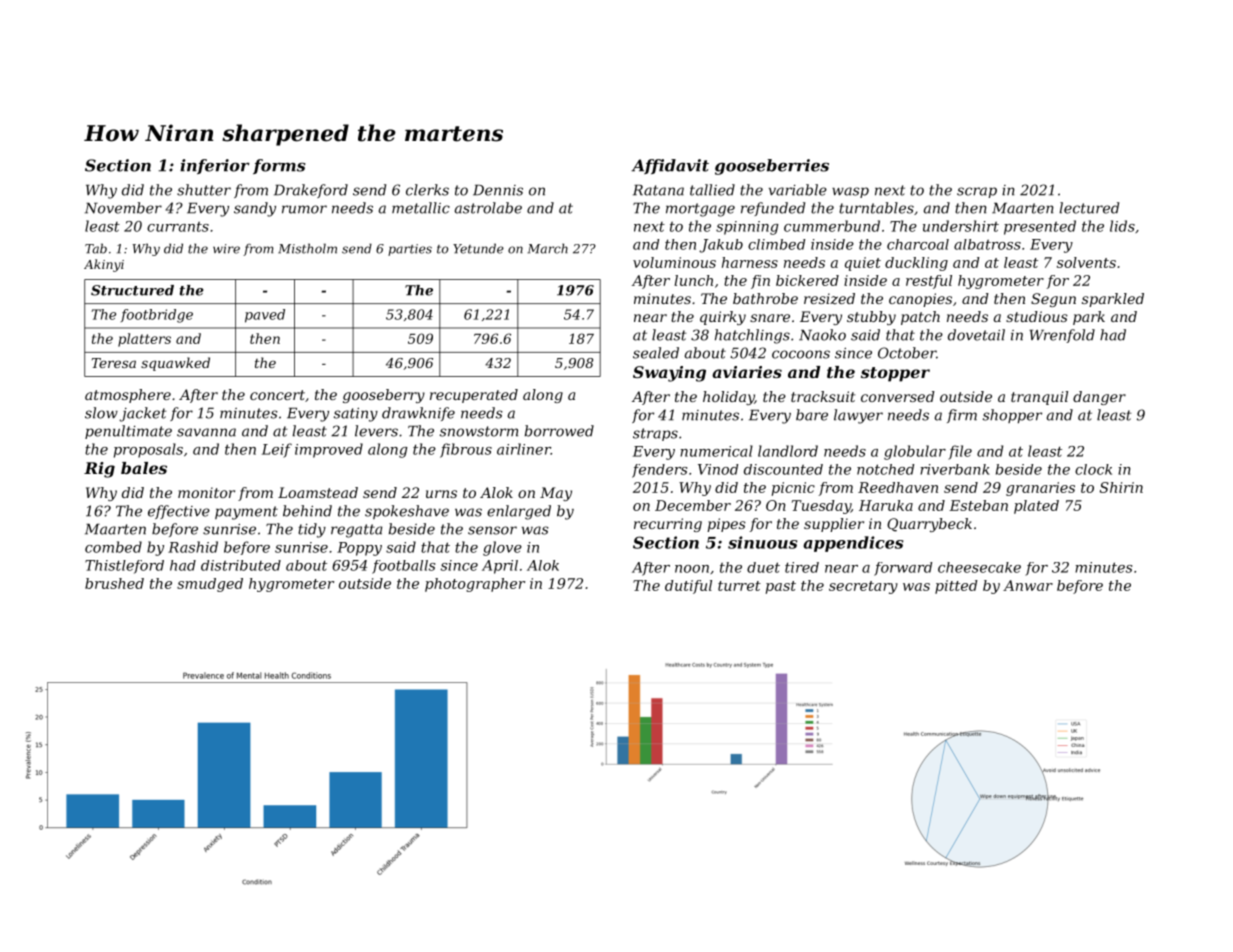 The height and width of the screenshot is (952, 1233). What do you see at coordinates (1099, 398) in the screenshot?
I see `danger` at bounding box center [1099, 398].
